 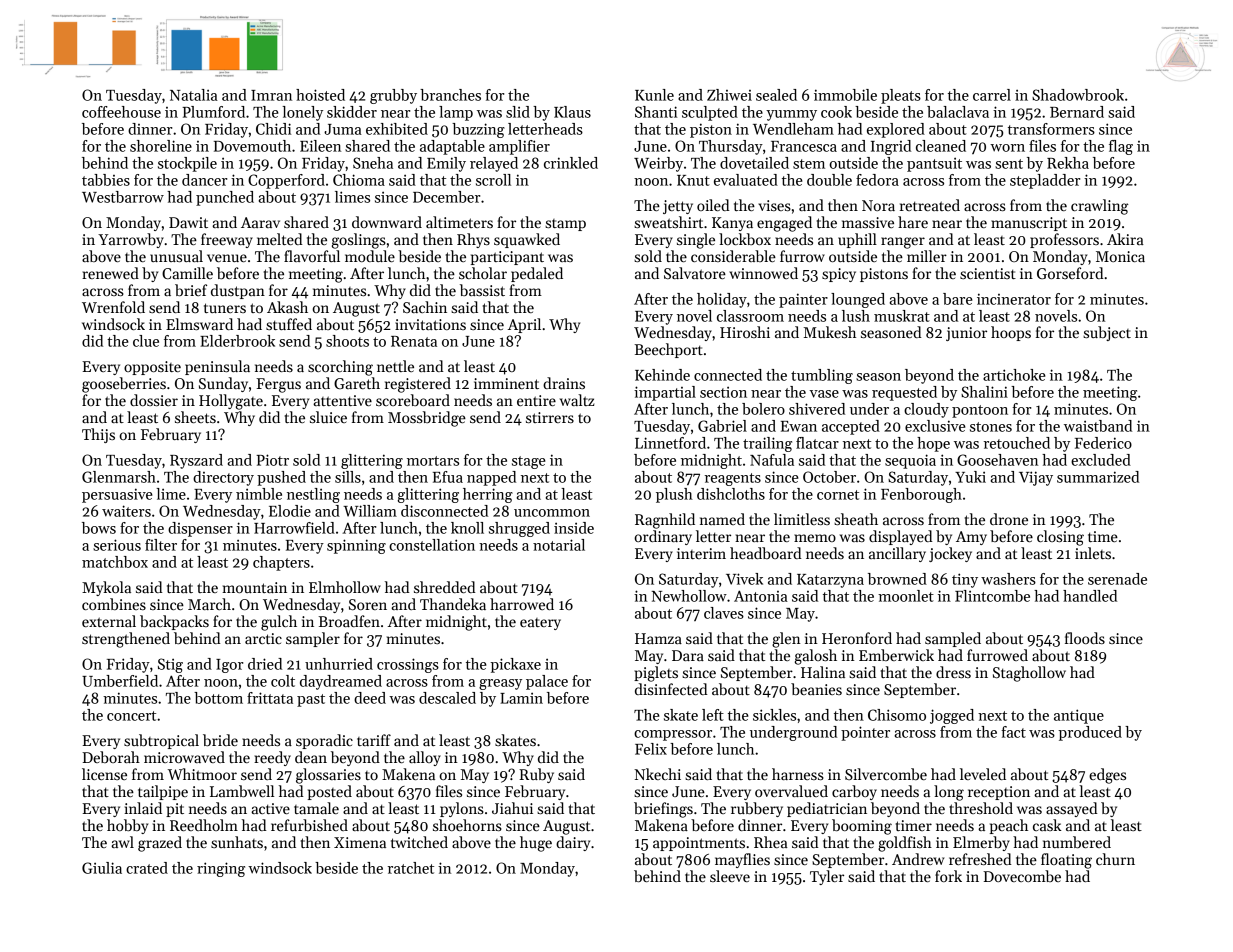 I want to click on Stig, so click(x=170, y=665).
